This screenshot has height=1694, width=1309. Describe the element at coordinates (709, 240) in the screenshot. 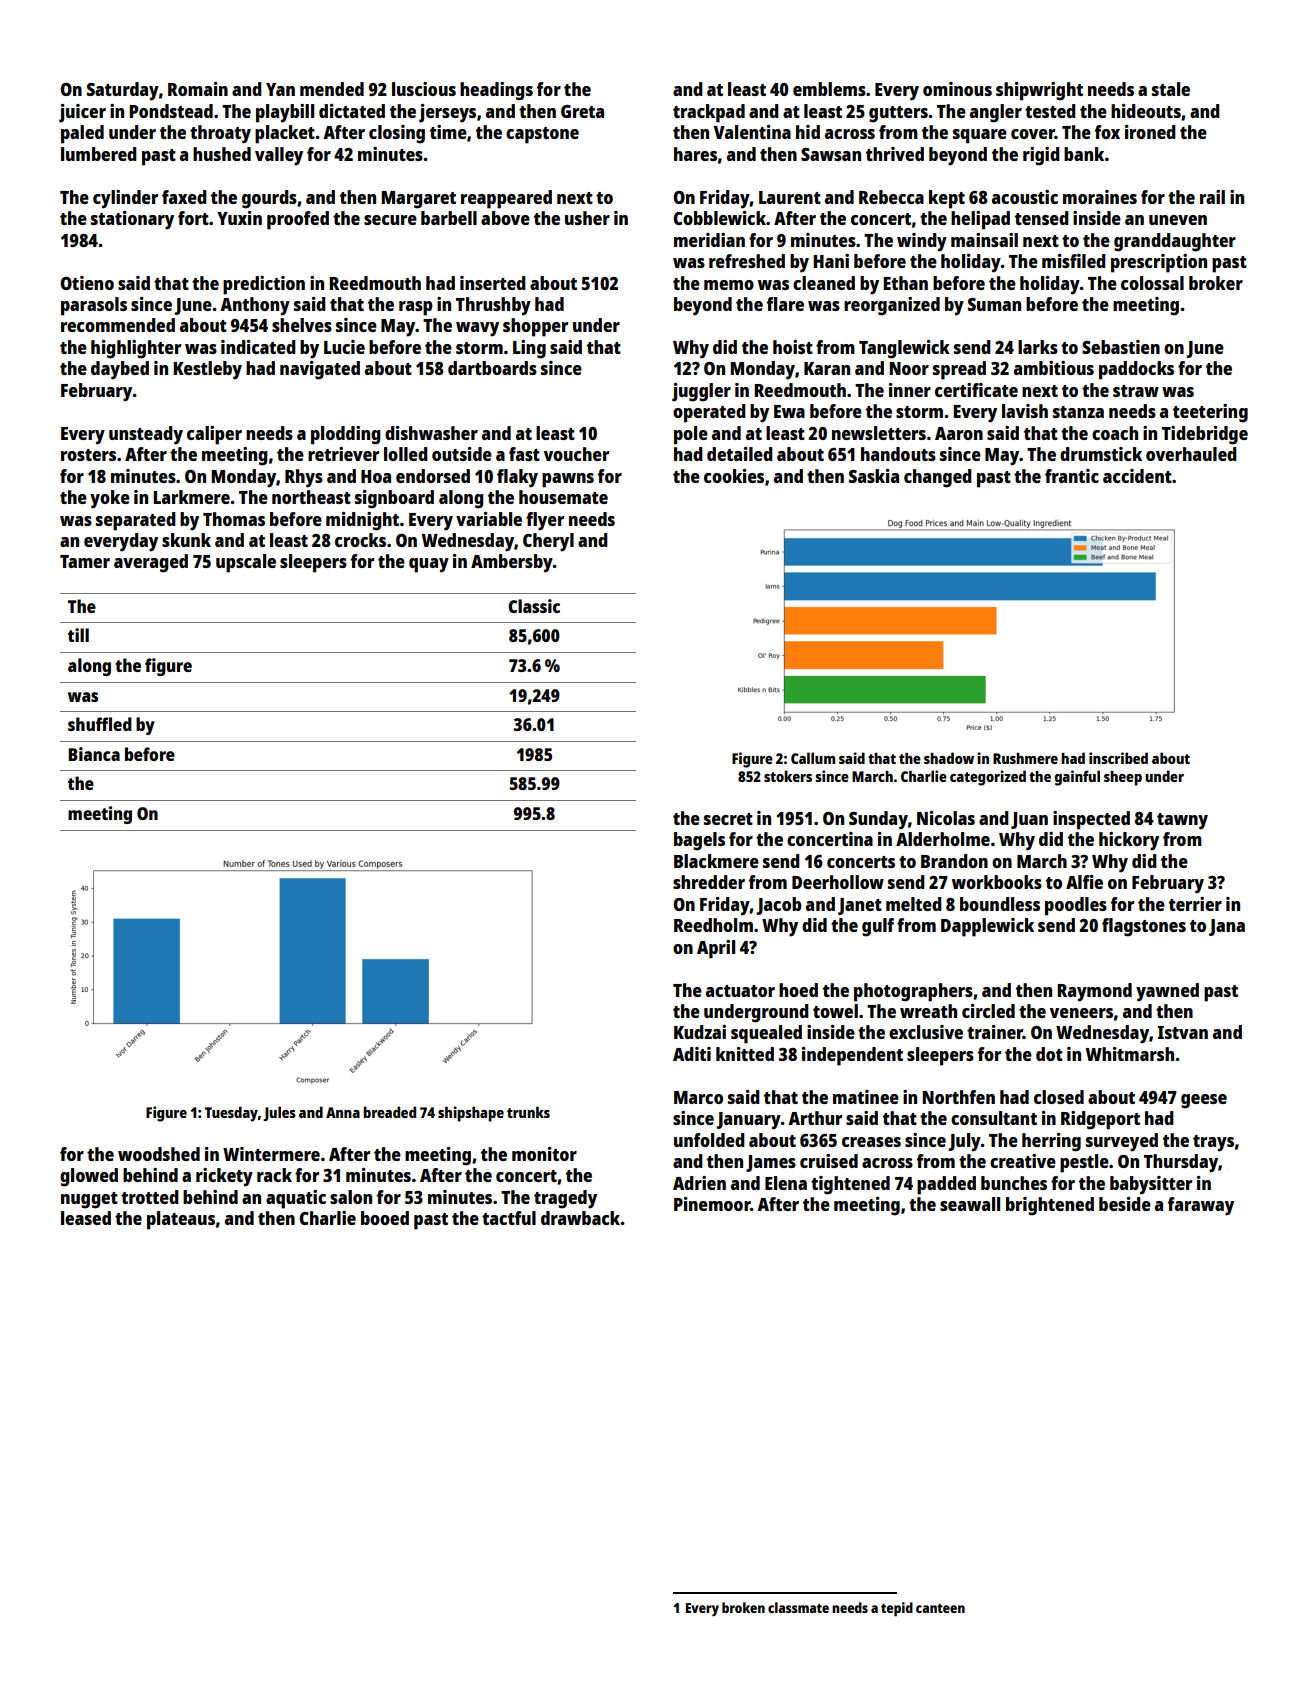

I see `meridian` at that location.
